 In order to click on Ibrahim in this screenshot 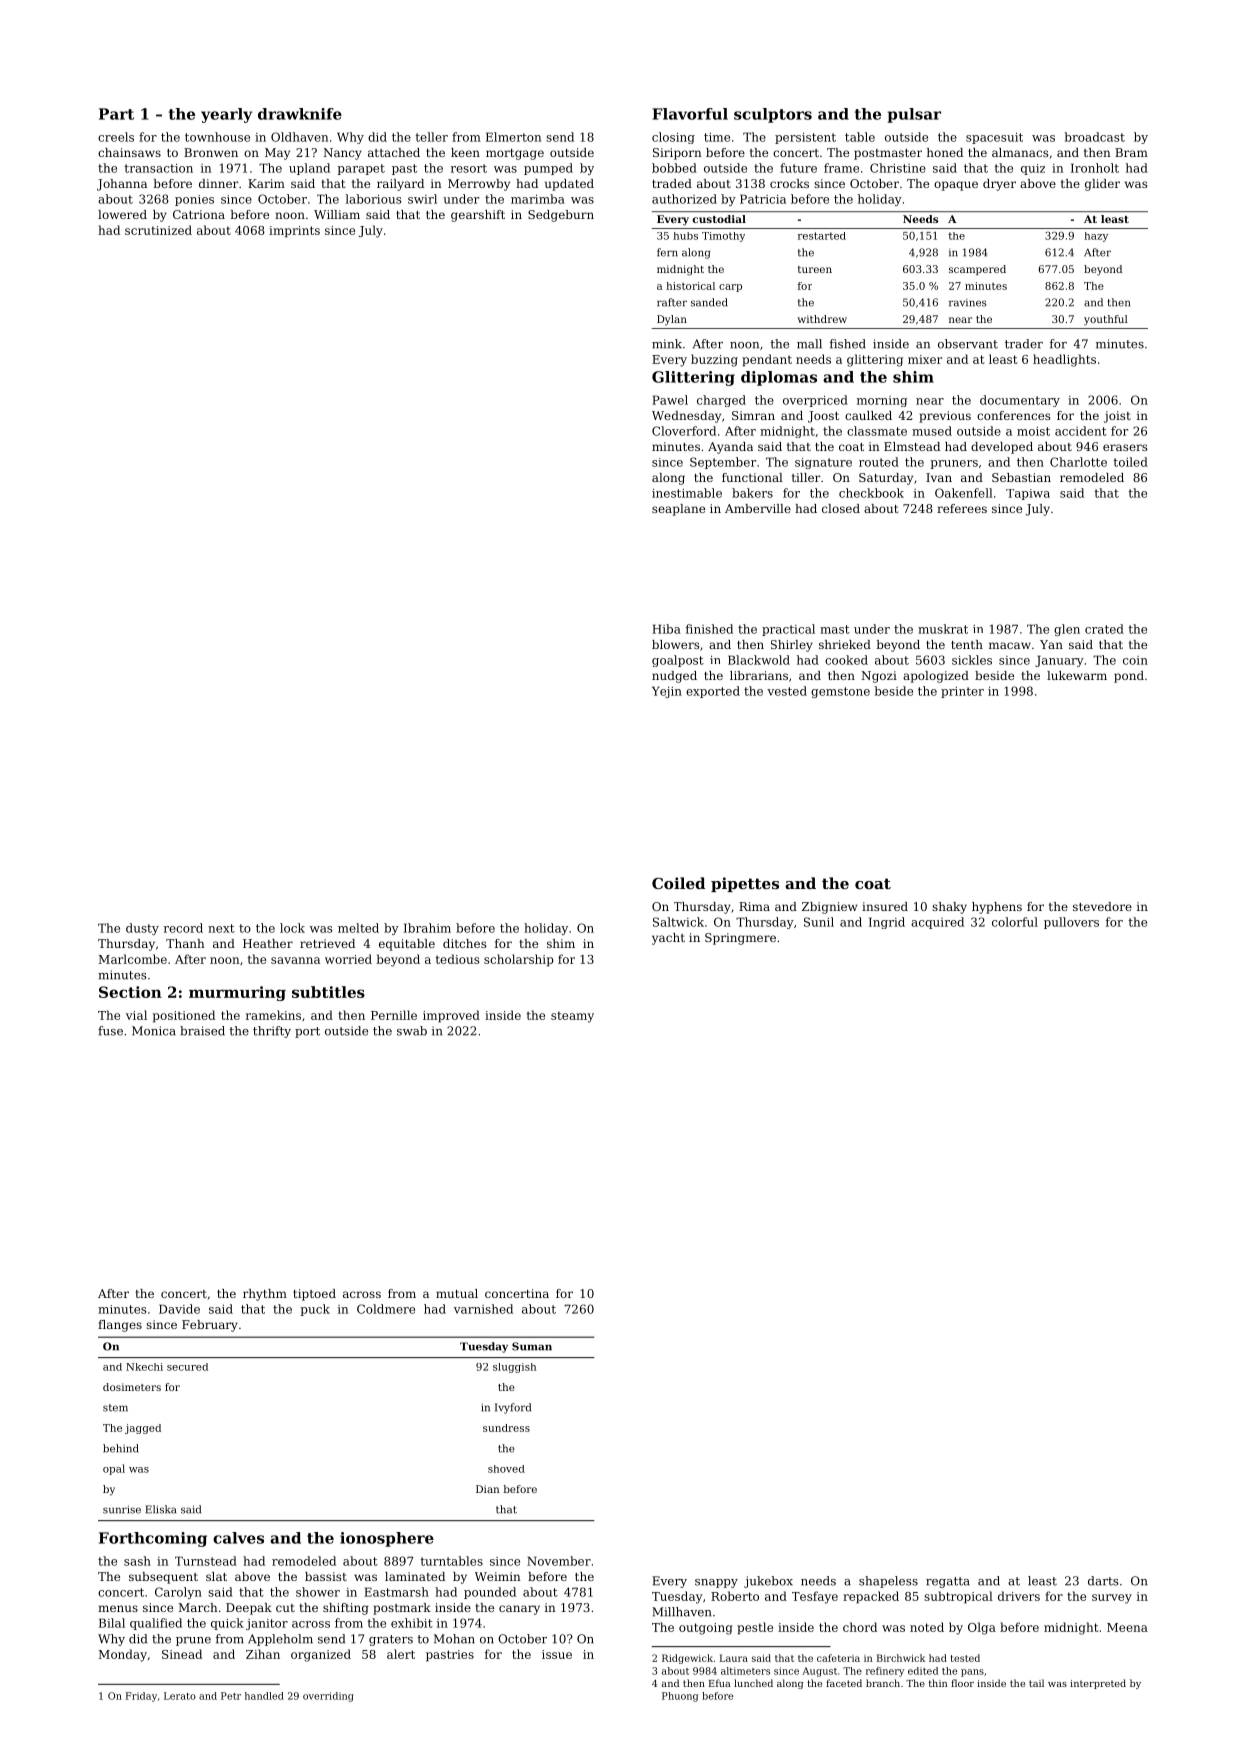, I will do `click(427, 928)`.
